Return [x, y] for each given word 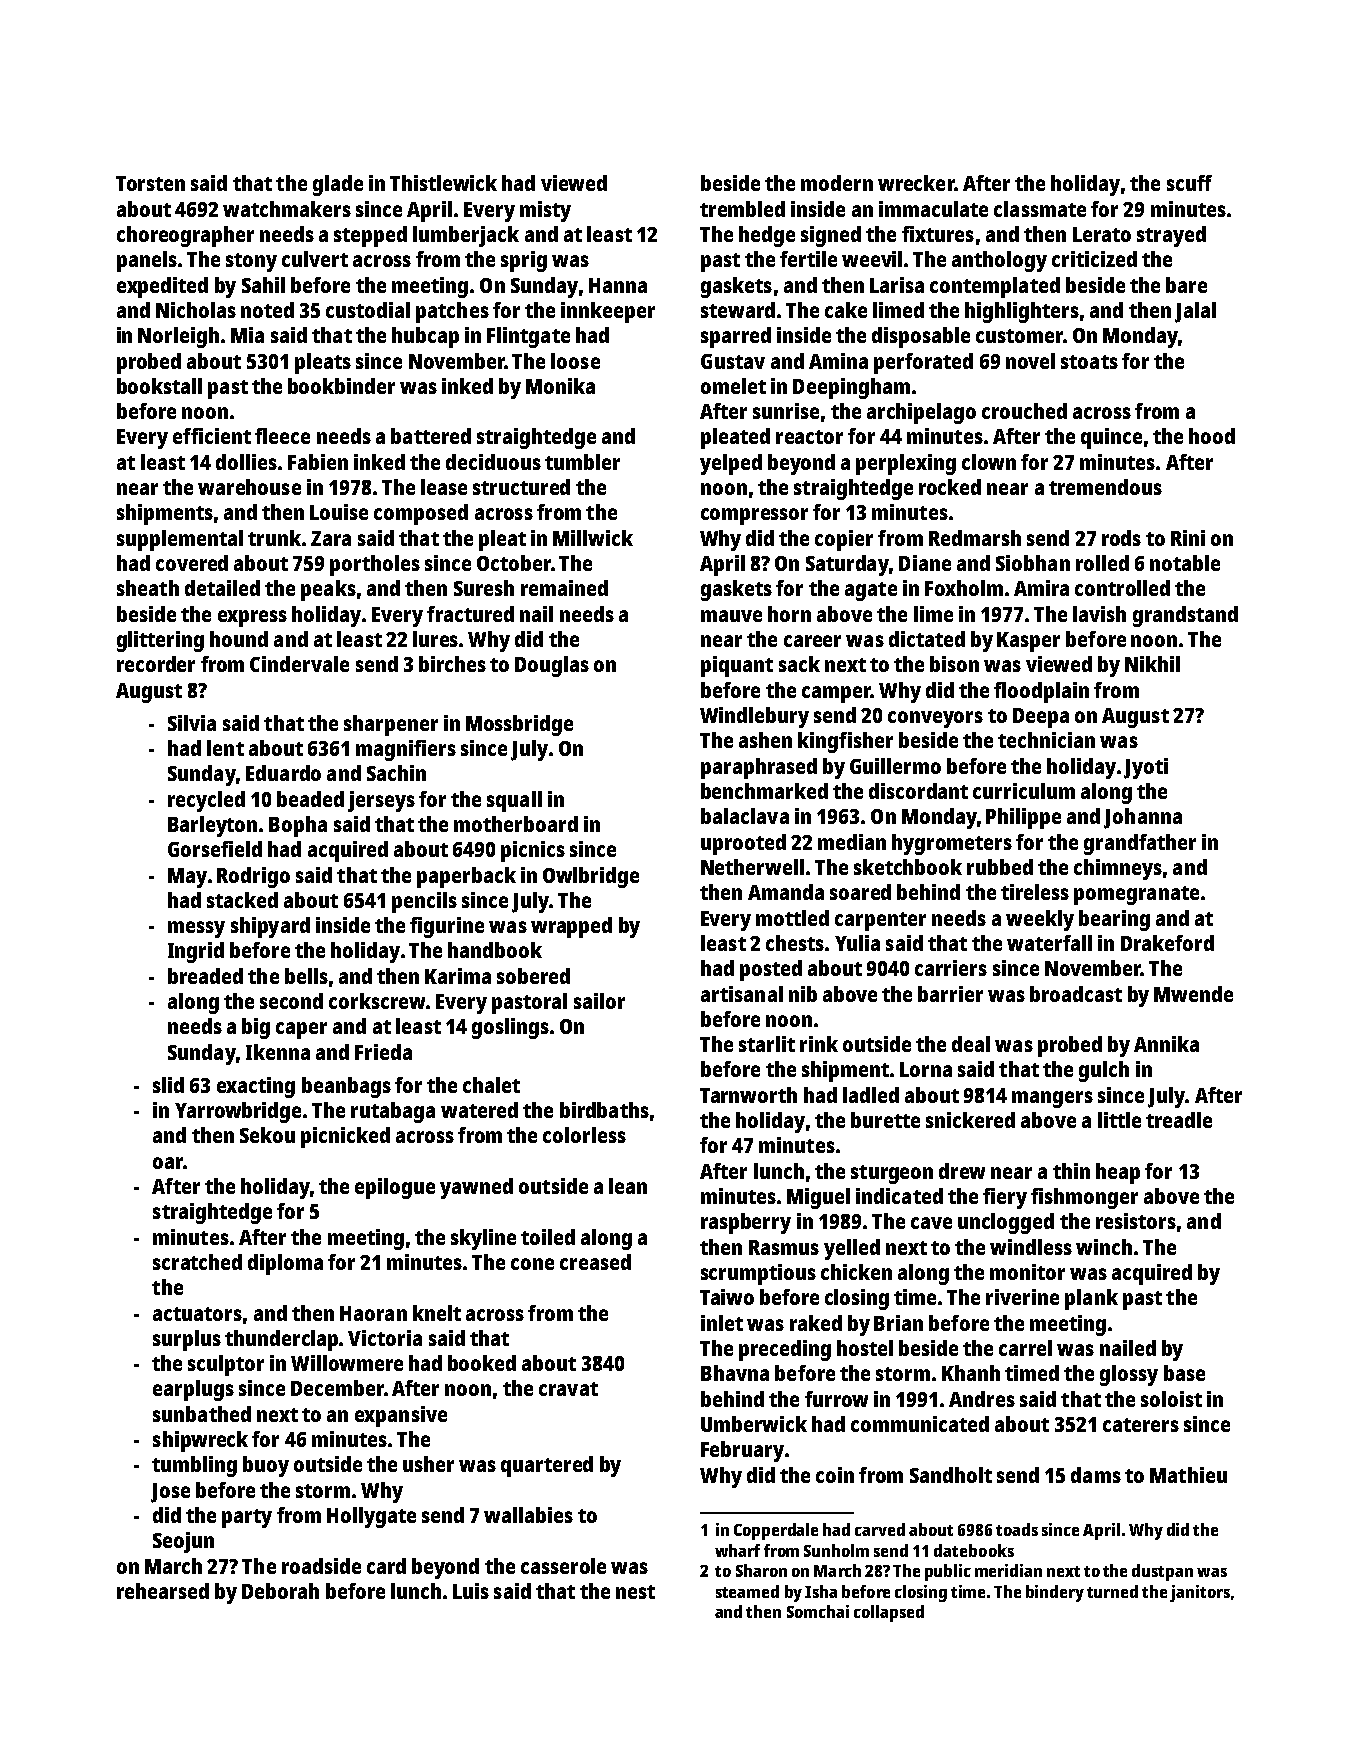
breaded [205, 976]
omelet [733, 386]
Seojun [183, 1542]
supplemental [180, 540]
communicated [920, 1424]
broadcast [1076, 994]
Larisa [897, 285]
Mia [247, 335]
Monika [560, 386]
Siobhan [1033, 563]
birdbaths [604, 1110]
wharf [737, 1550]
